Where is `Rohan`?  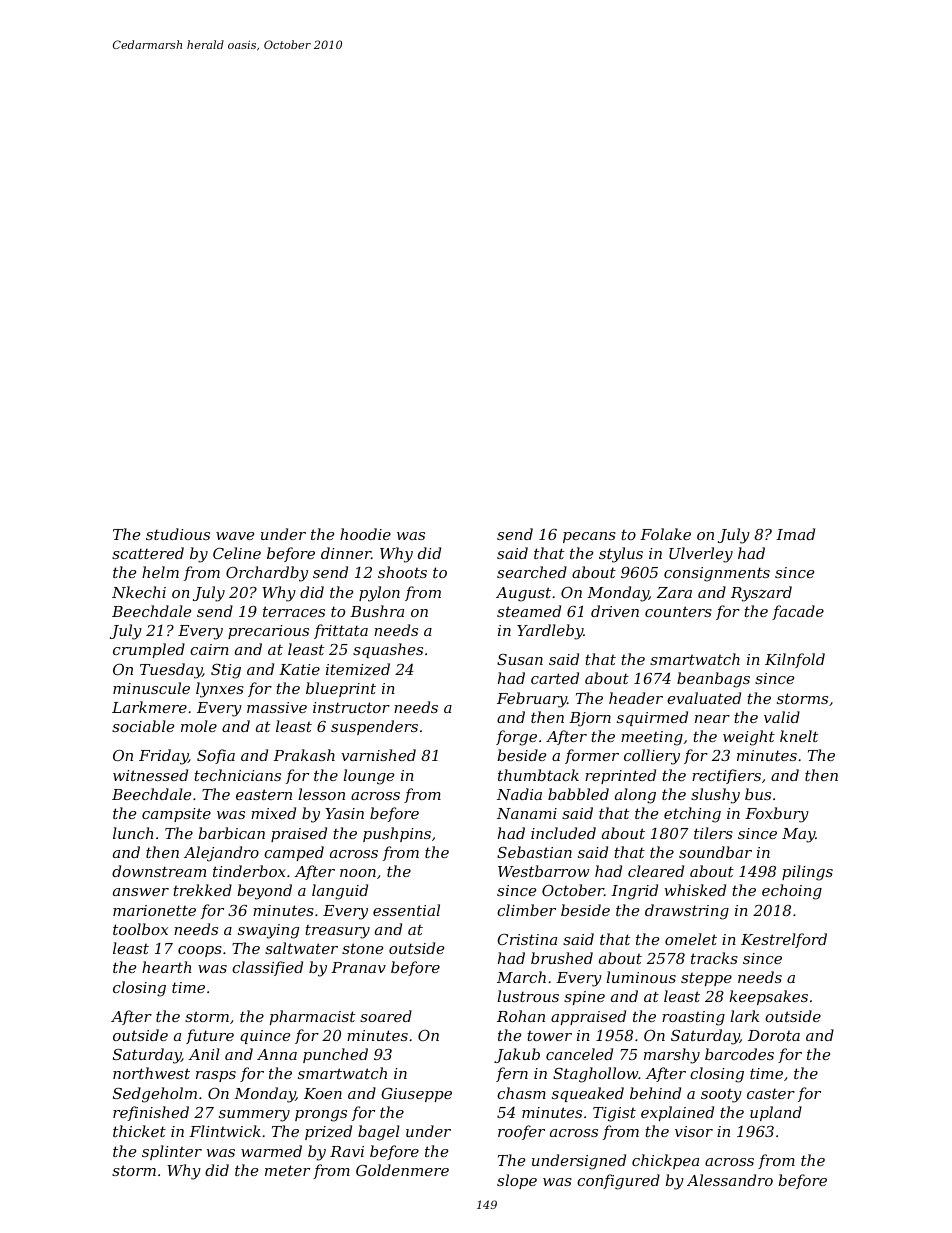 Rohan is located at coordinates (521, 1016).
